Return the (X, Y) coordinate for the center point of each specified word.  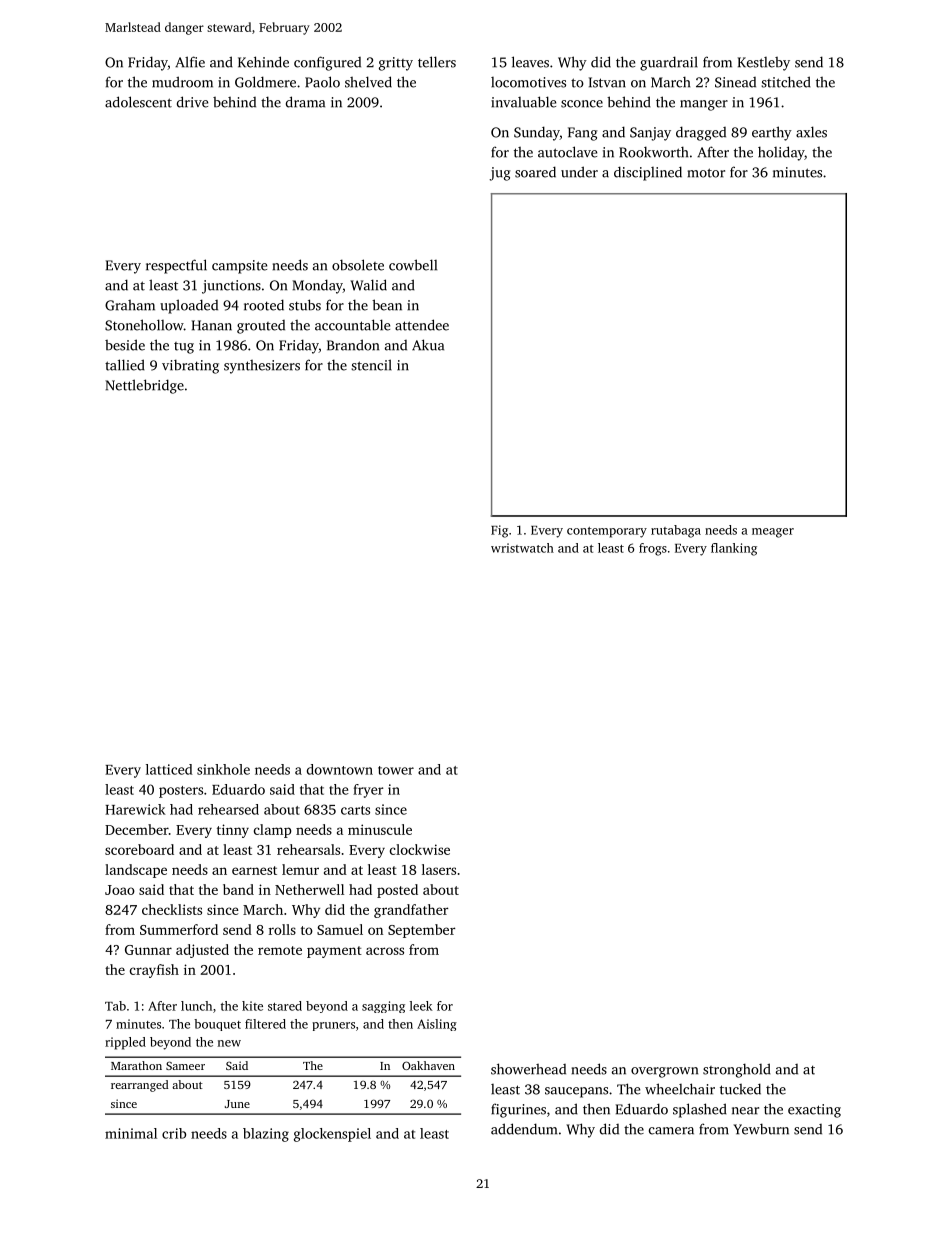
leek (421, 1006)
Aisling (437, 1025)
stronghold (737, 1070)
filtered (265, 1024)
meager (773, 533)
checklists (172, 909)
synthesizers (262, 367)
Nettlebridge (144, 386)
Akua (428, 345)
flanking (734, 549)
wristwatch (522, 548)
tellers (437, 62)
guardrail (669, 63)
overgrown (664, 1072)
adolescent (138, 102)
